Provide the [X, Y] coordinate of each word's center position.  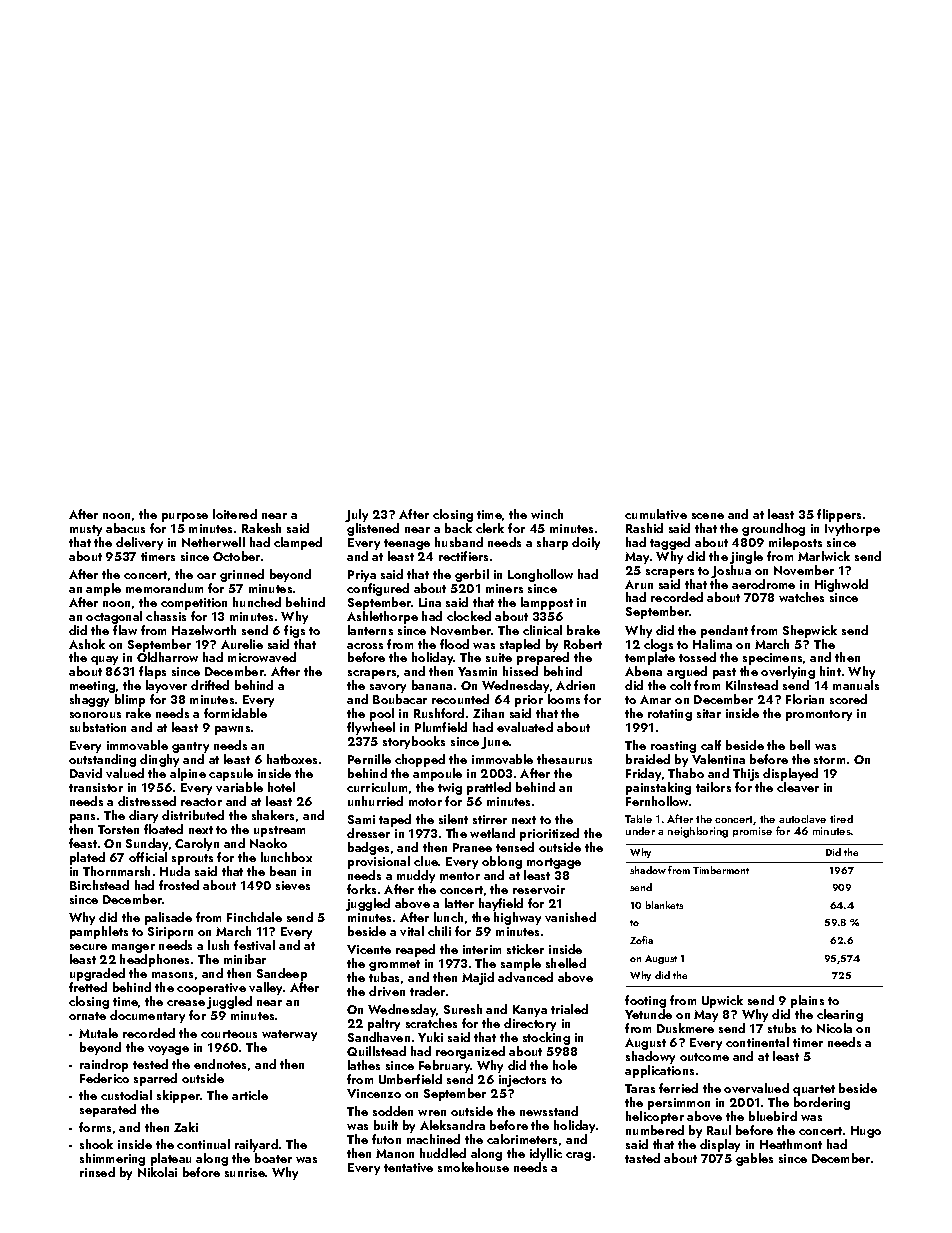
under [640, 831]
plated [87, 858]
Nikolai [157, 1172]
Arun [639, 584]
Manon [395, 1153]
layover [166, 686]
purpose [185, 517]
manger [133, 948]
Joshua [731, 571]
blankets [664, 905]
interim [482, 949]
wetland [492, 833]
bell [800, 745]
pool [382, 714]
